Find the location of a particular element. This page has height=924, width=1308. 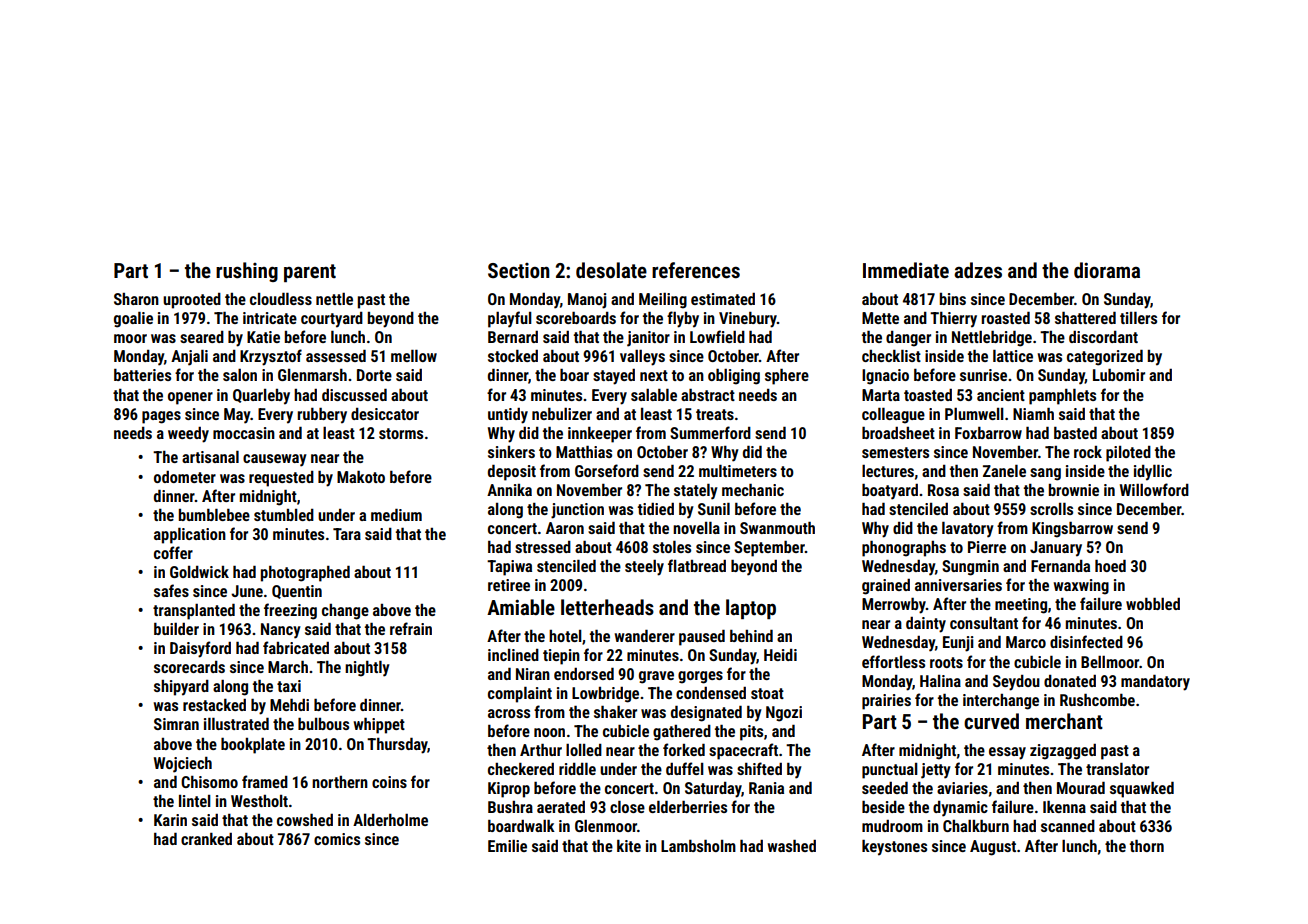

diorama is located at coordinates (1107, 270).
